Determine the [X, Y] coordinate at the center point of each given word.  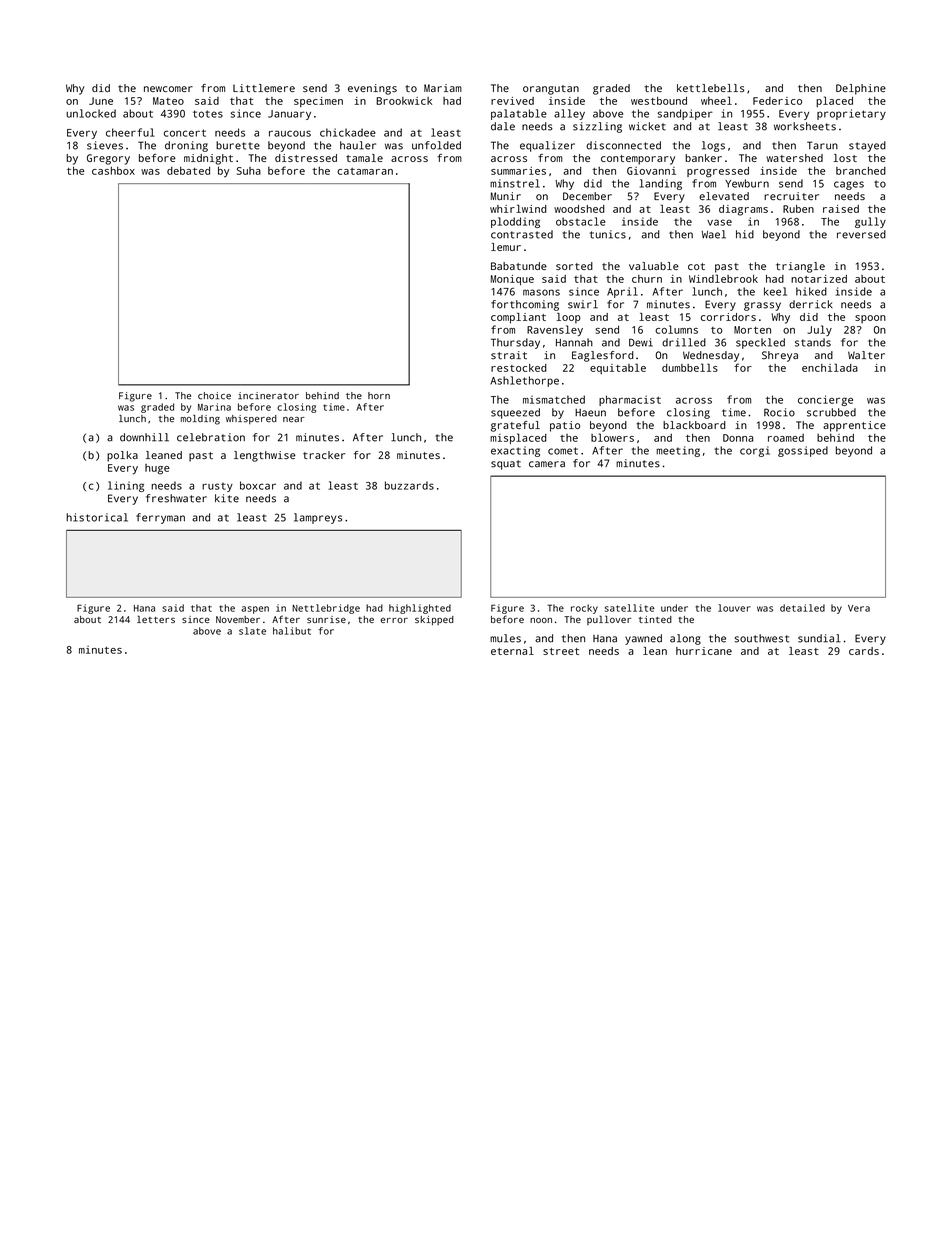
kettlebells [710, 88]
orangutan [551, 90]
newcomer [168, 89]
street [561, 651]
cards [864, 651]
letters [156, 619]
